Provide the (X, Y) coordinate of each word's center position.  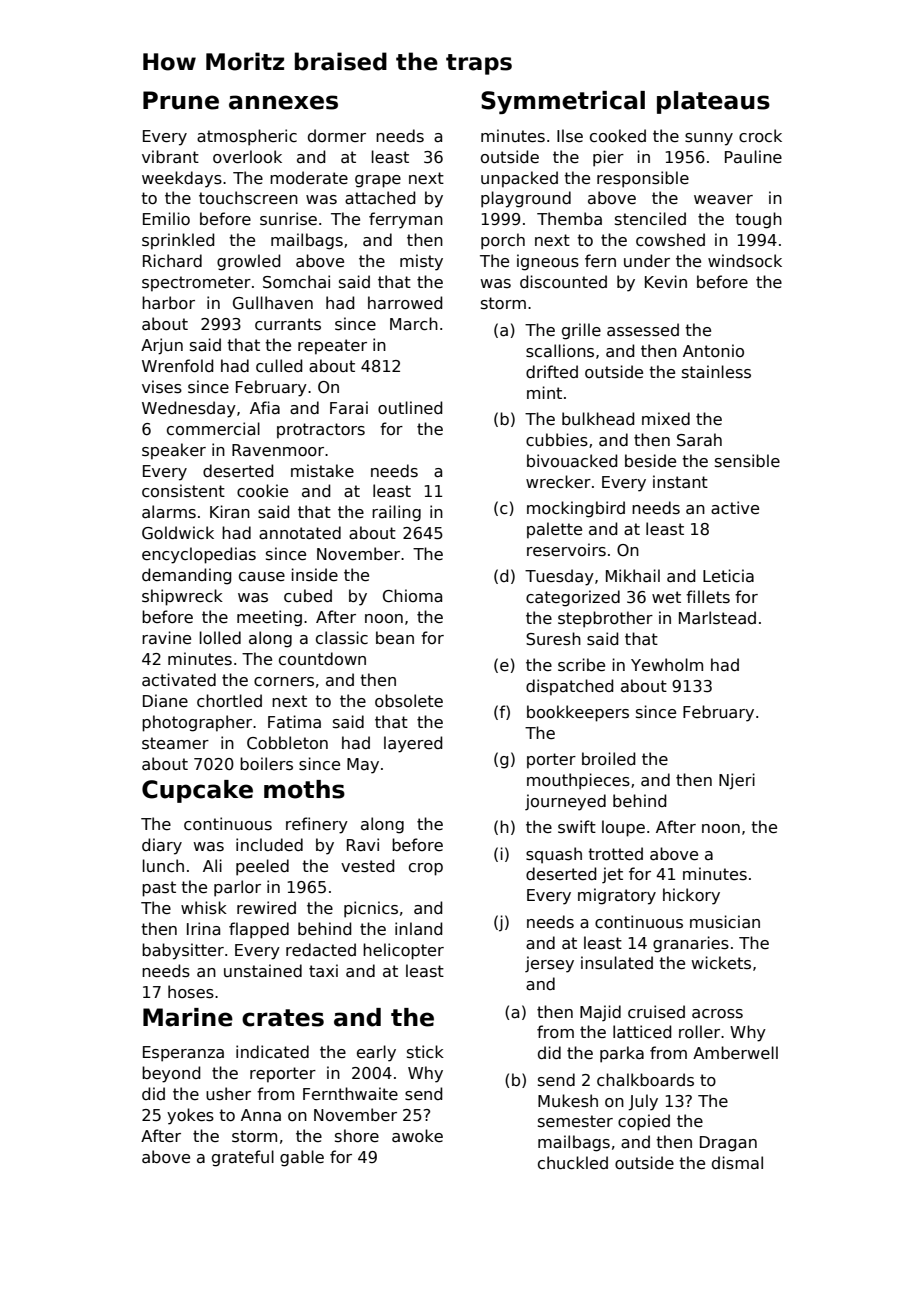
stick (425, 1051)
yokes (190, 1116)
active (735, 508)
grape (378, 181)
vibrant (170, 157)
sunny (709, 139)
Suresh (553, 639)
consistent (183, 491)
